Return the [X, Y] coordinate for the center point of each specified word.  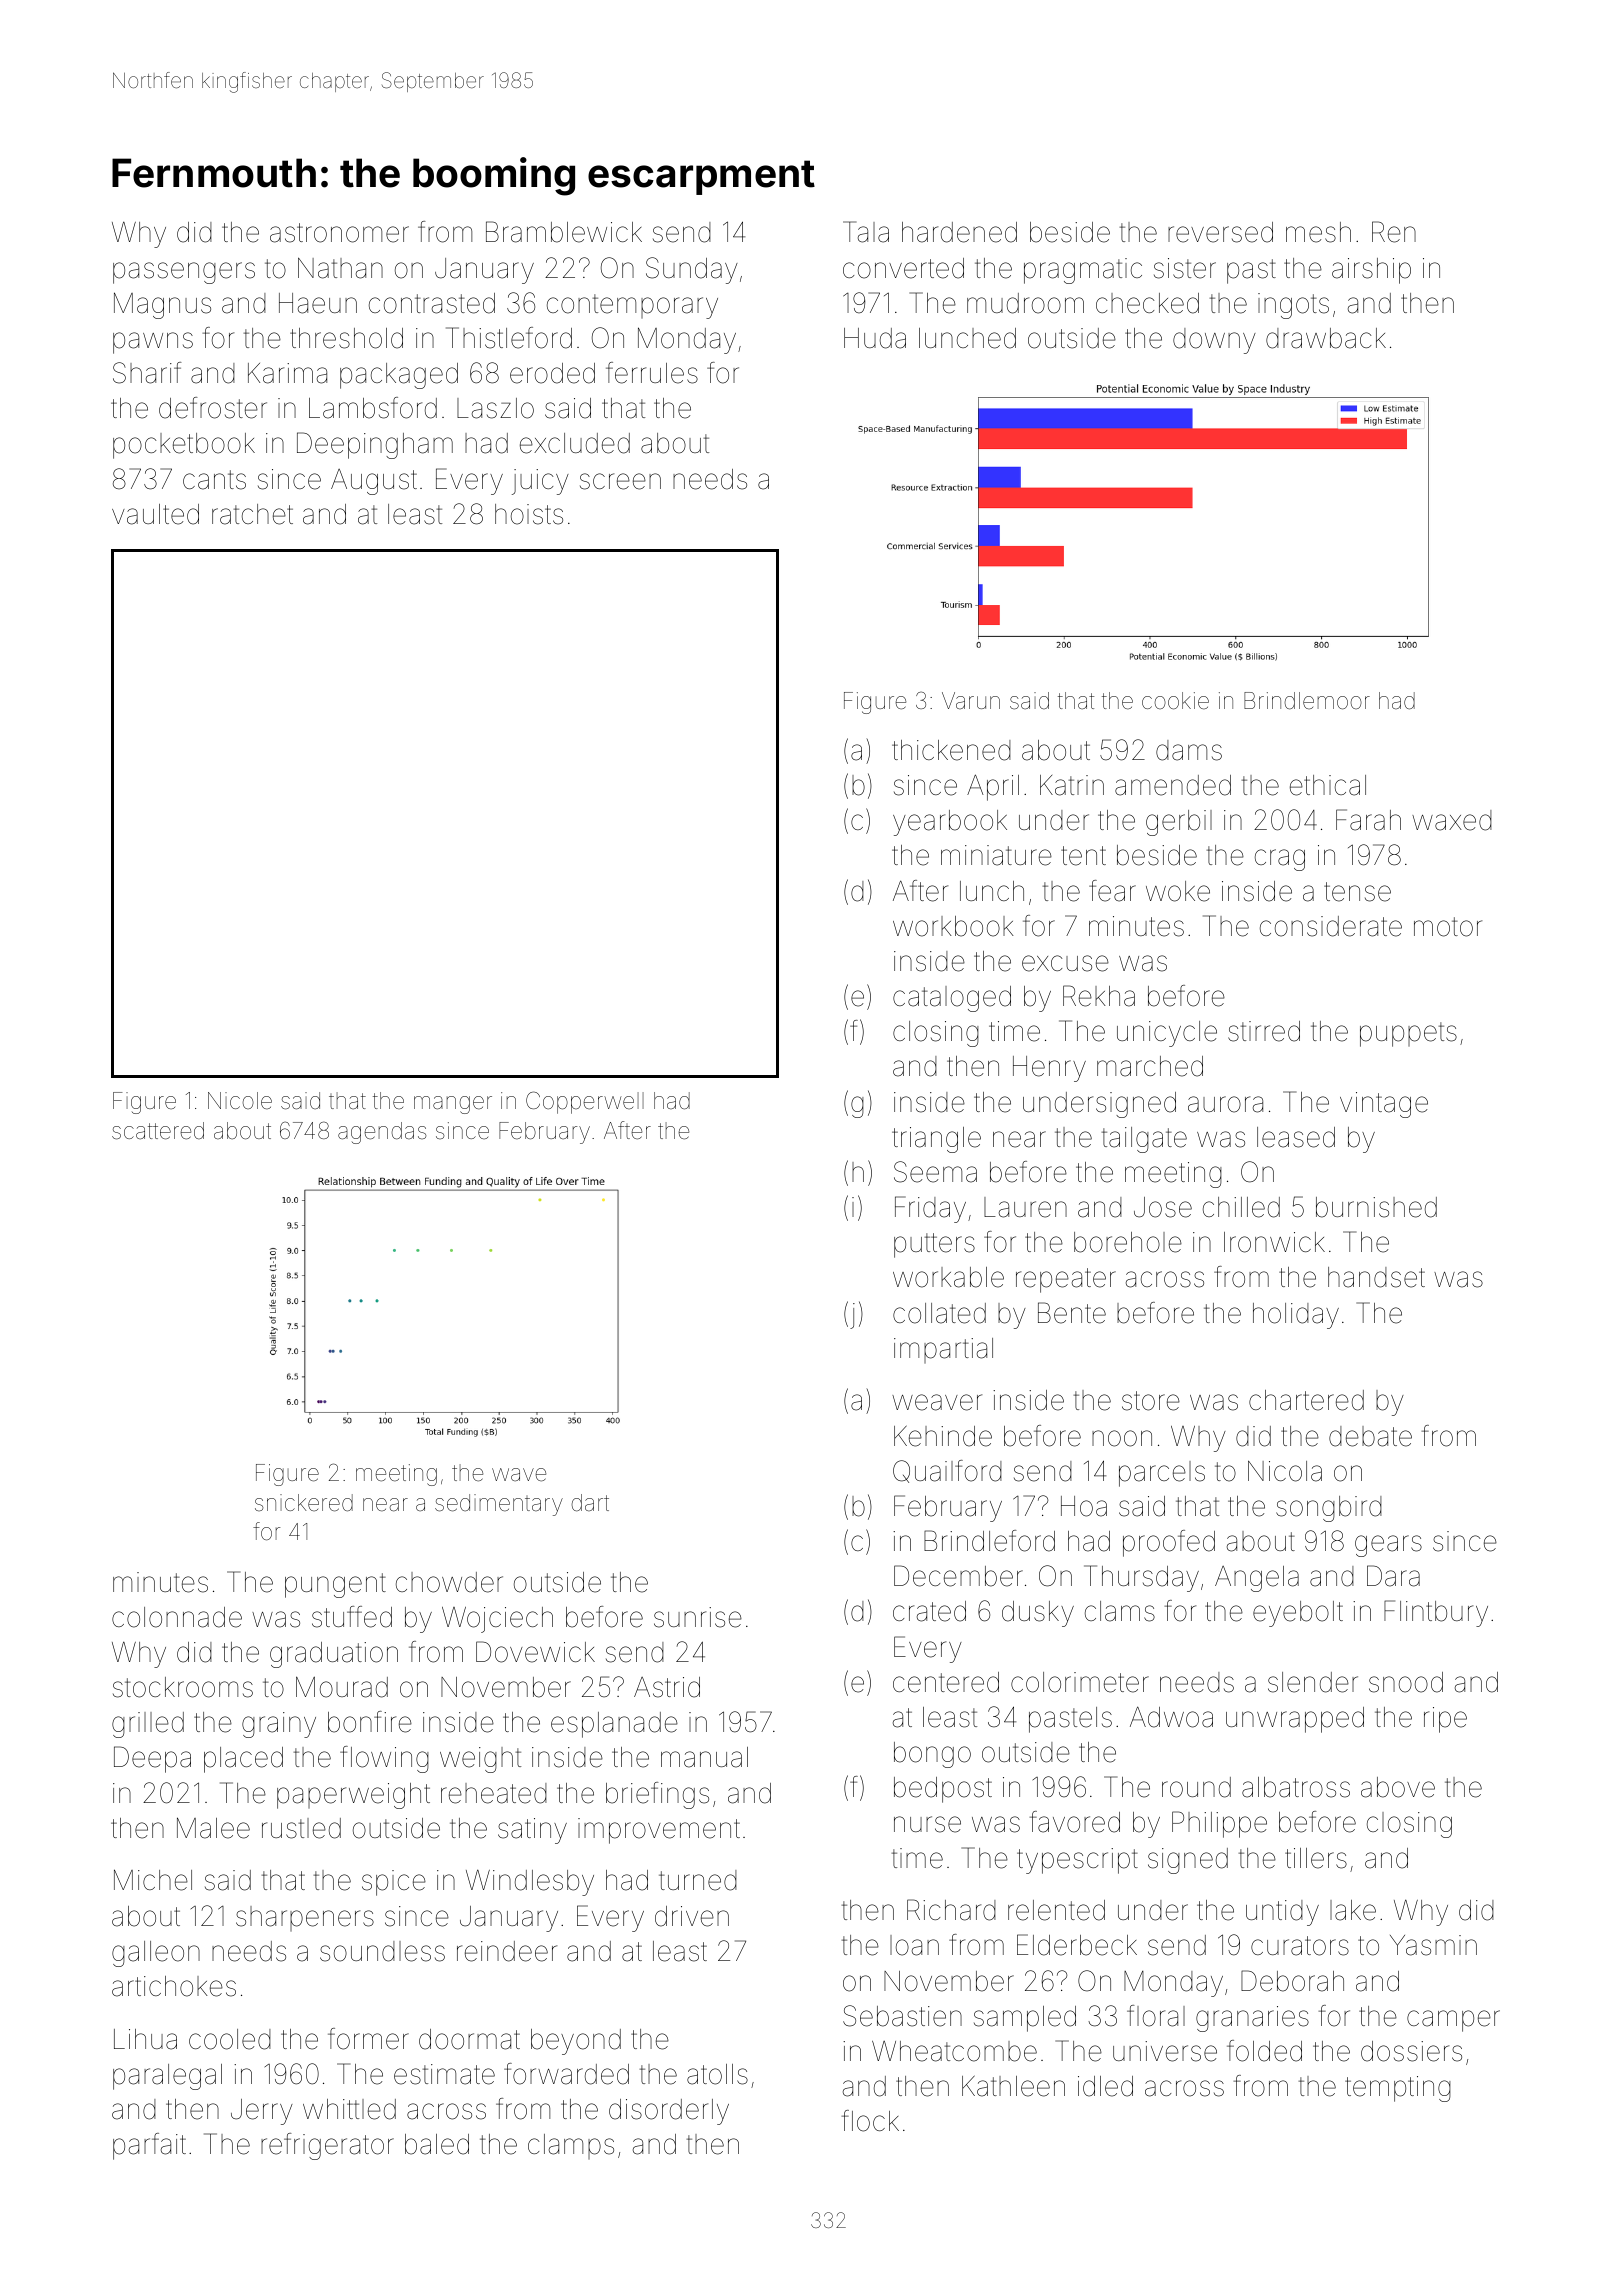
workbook [953, 926]
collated [939, 1313]
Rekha [1099, 996]
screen [620, 481]
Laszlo [495, 408]
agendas [382, 1133]
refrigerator [327, 2146]
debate [1370, 1436]
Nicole [240, 1100]
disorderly [669, 2112]
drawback [1326, 338]
